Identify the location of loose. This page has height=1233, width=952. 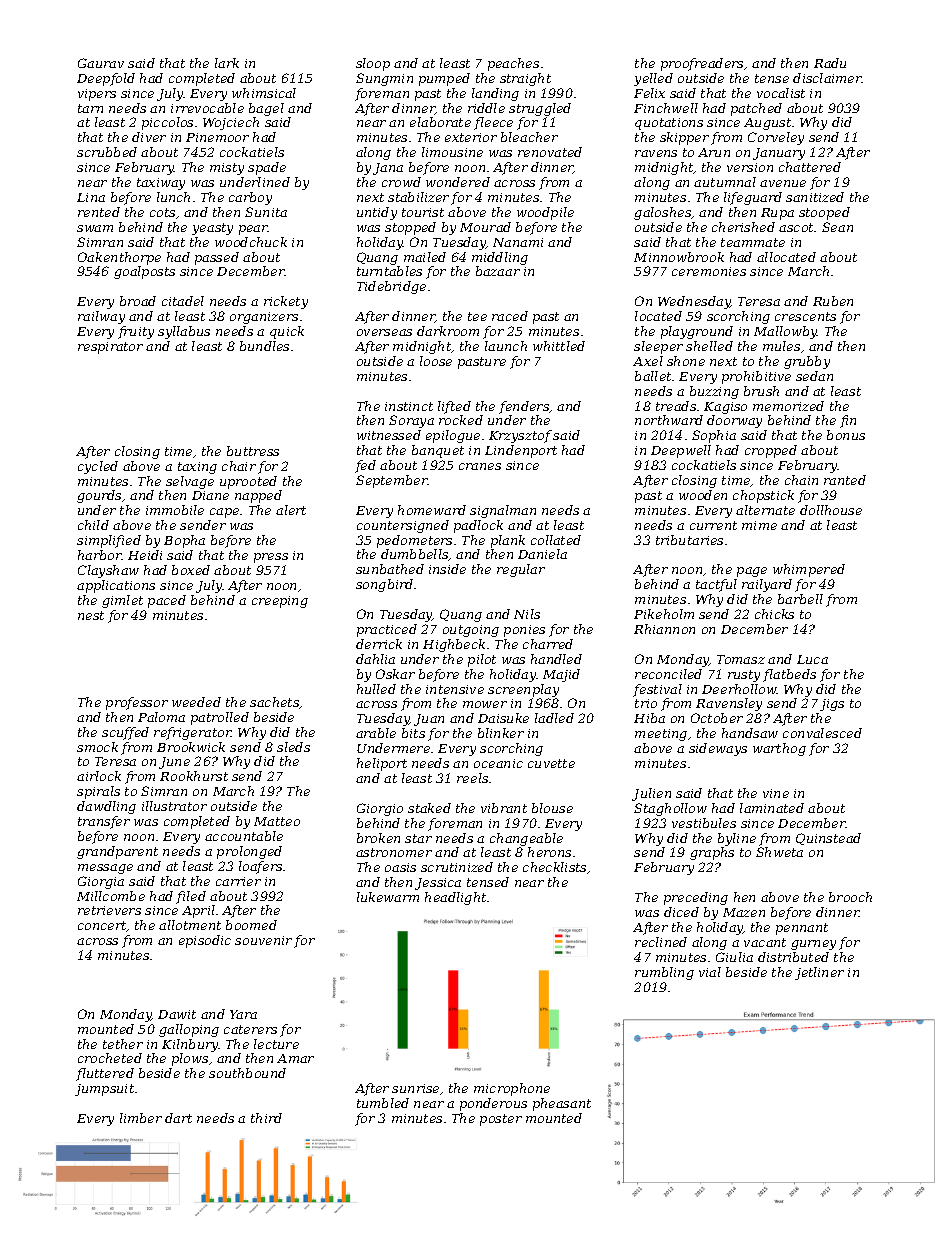
(436, 361).
